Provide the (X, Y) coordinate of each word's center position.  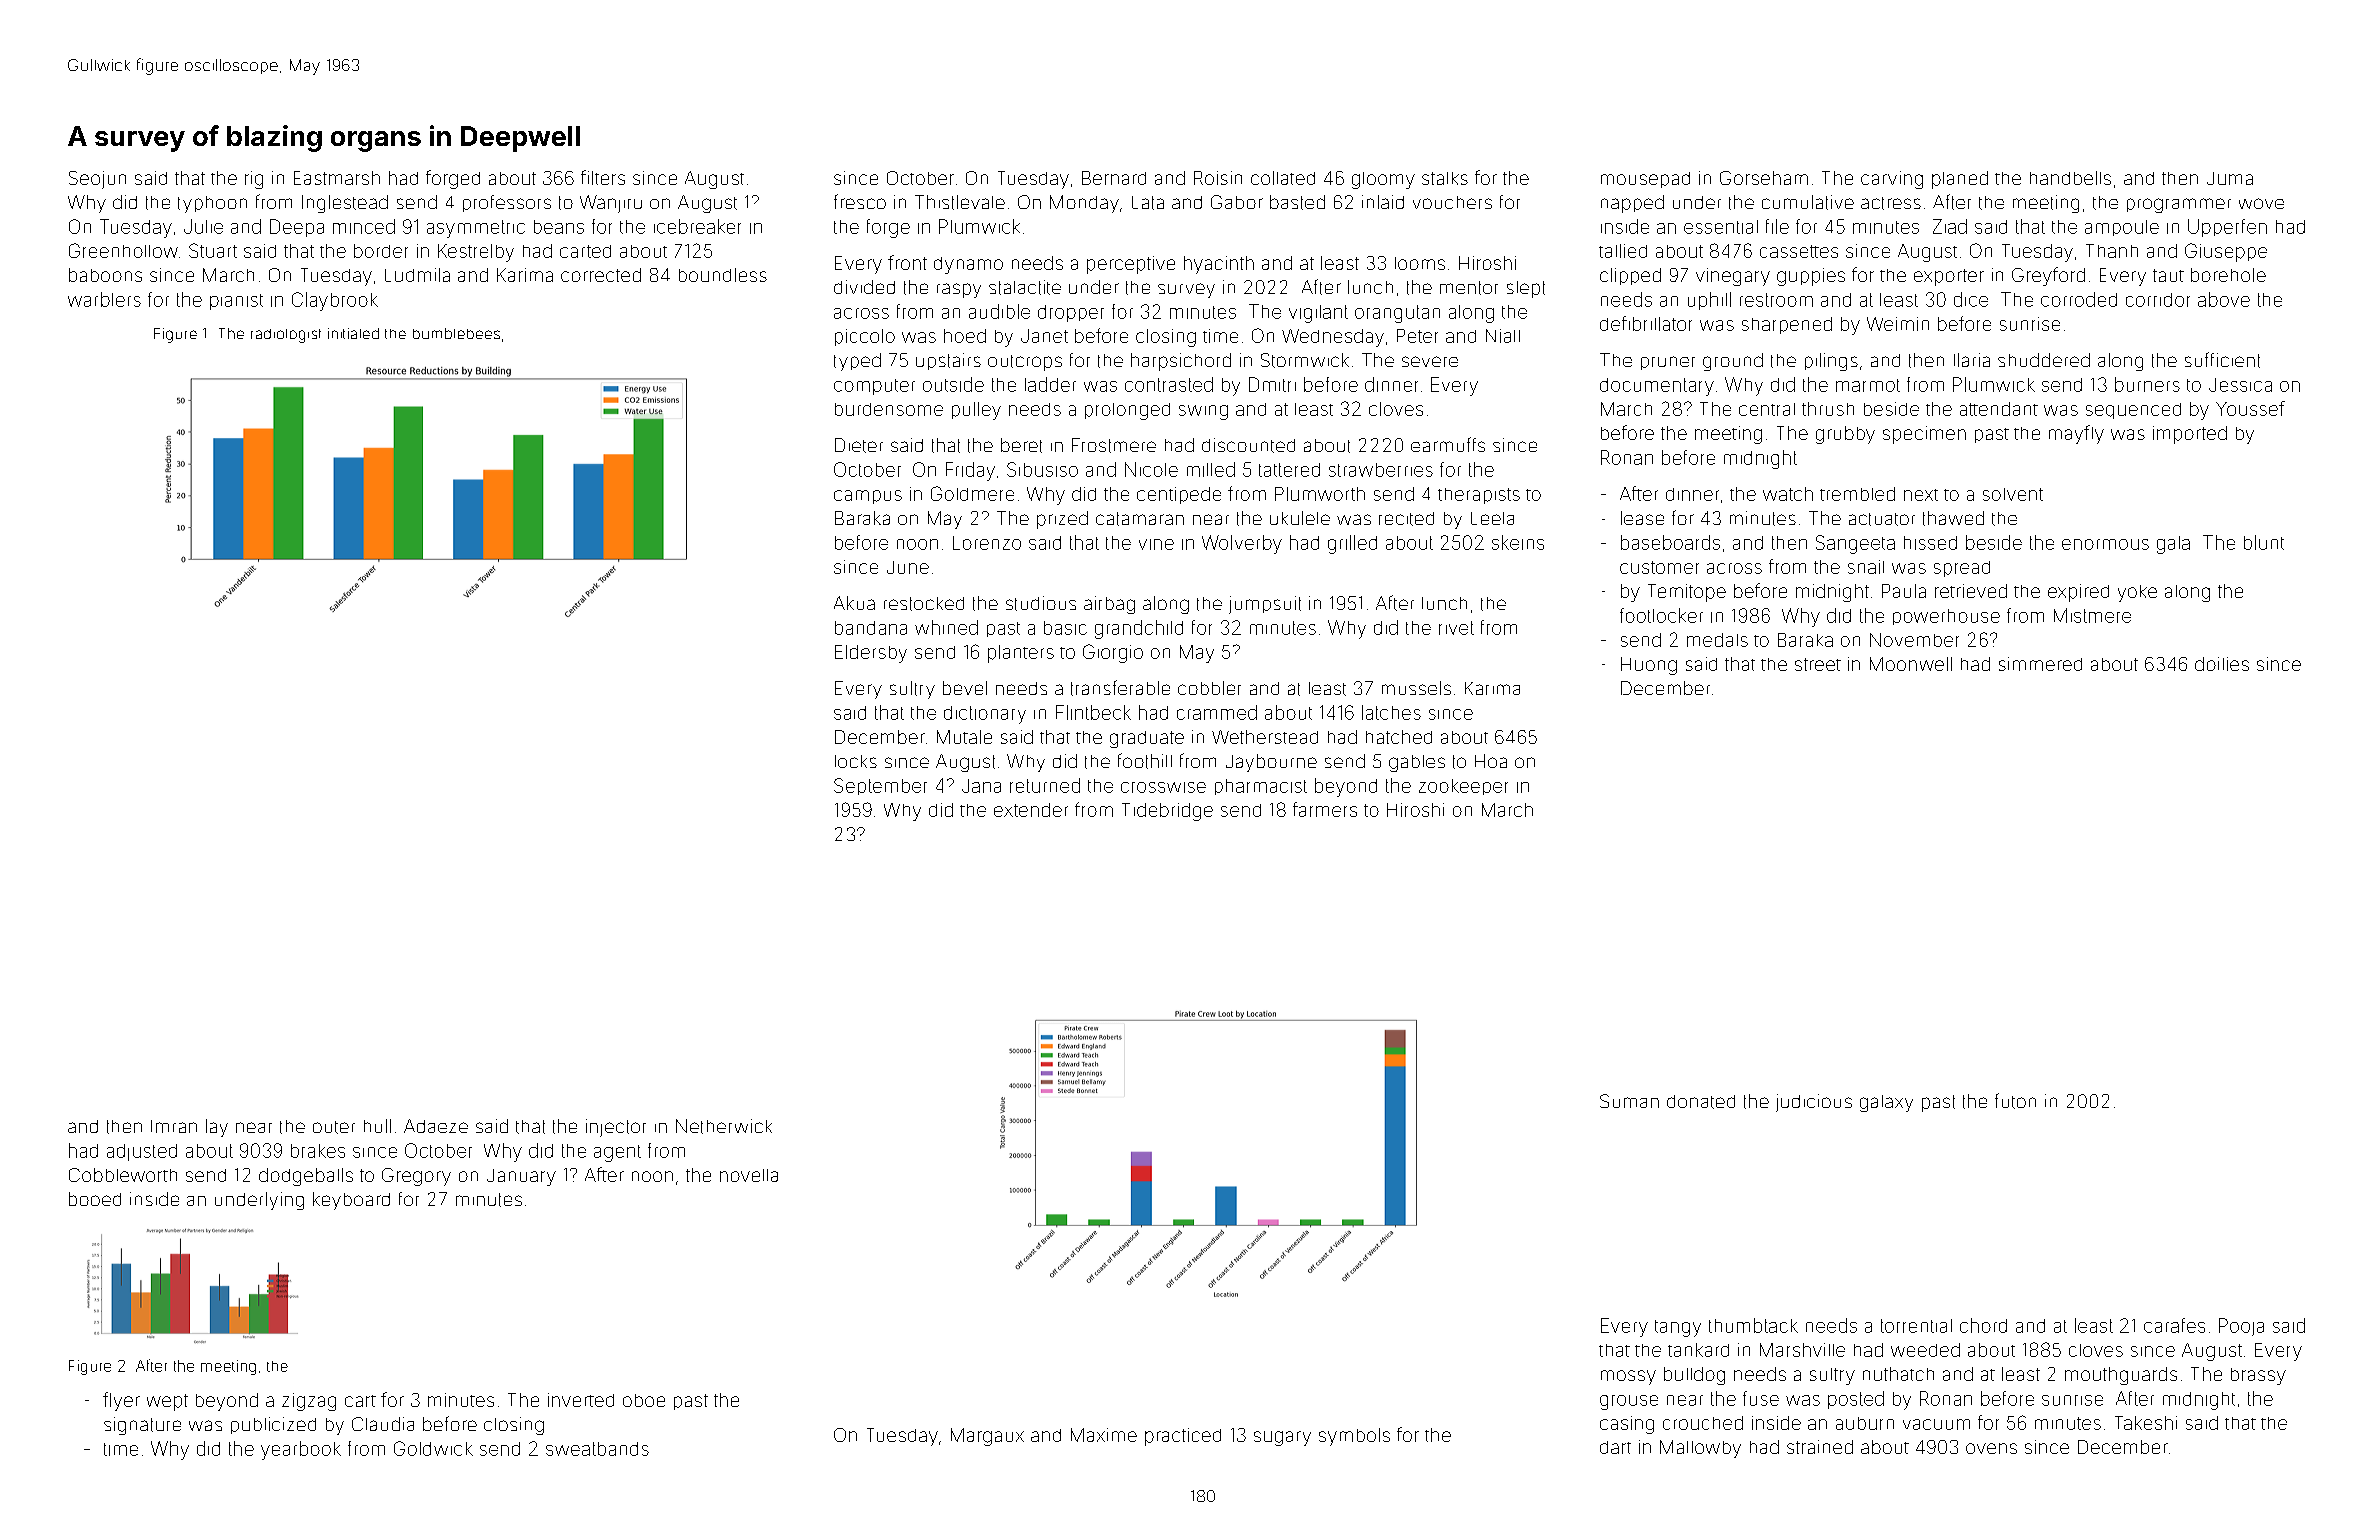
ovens (1991, 1448)
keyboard (351, 1201)
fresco (860, 201)
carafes (2174, 1325)
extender (1031, 810)
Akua (854, 603)
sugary (1282, 1438)
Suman (1629, 1101)
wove (2261, 203)
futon (2015, 1101)
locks (856, 761)
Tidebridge (1167, 812)
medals (1717, 640)
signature (142, 1426)
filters (603, 177)
